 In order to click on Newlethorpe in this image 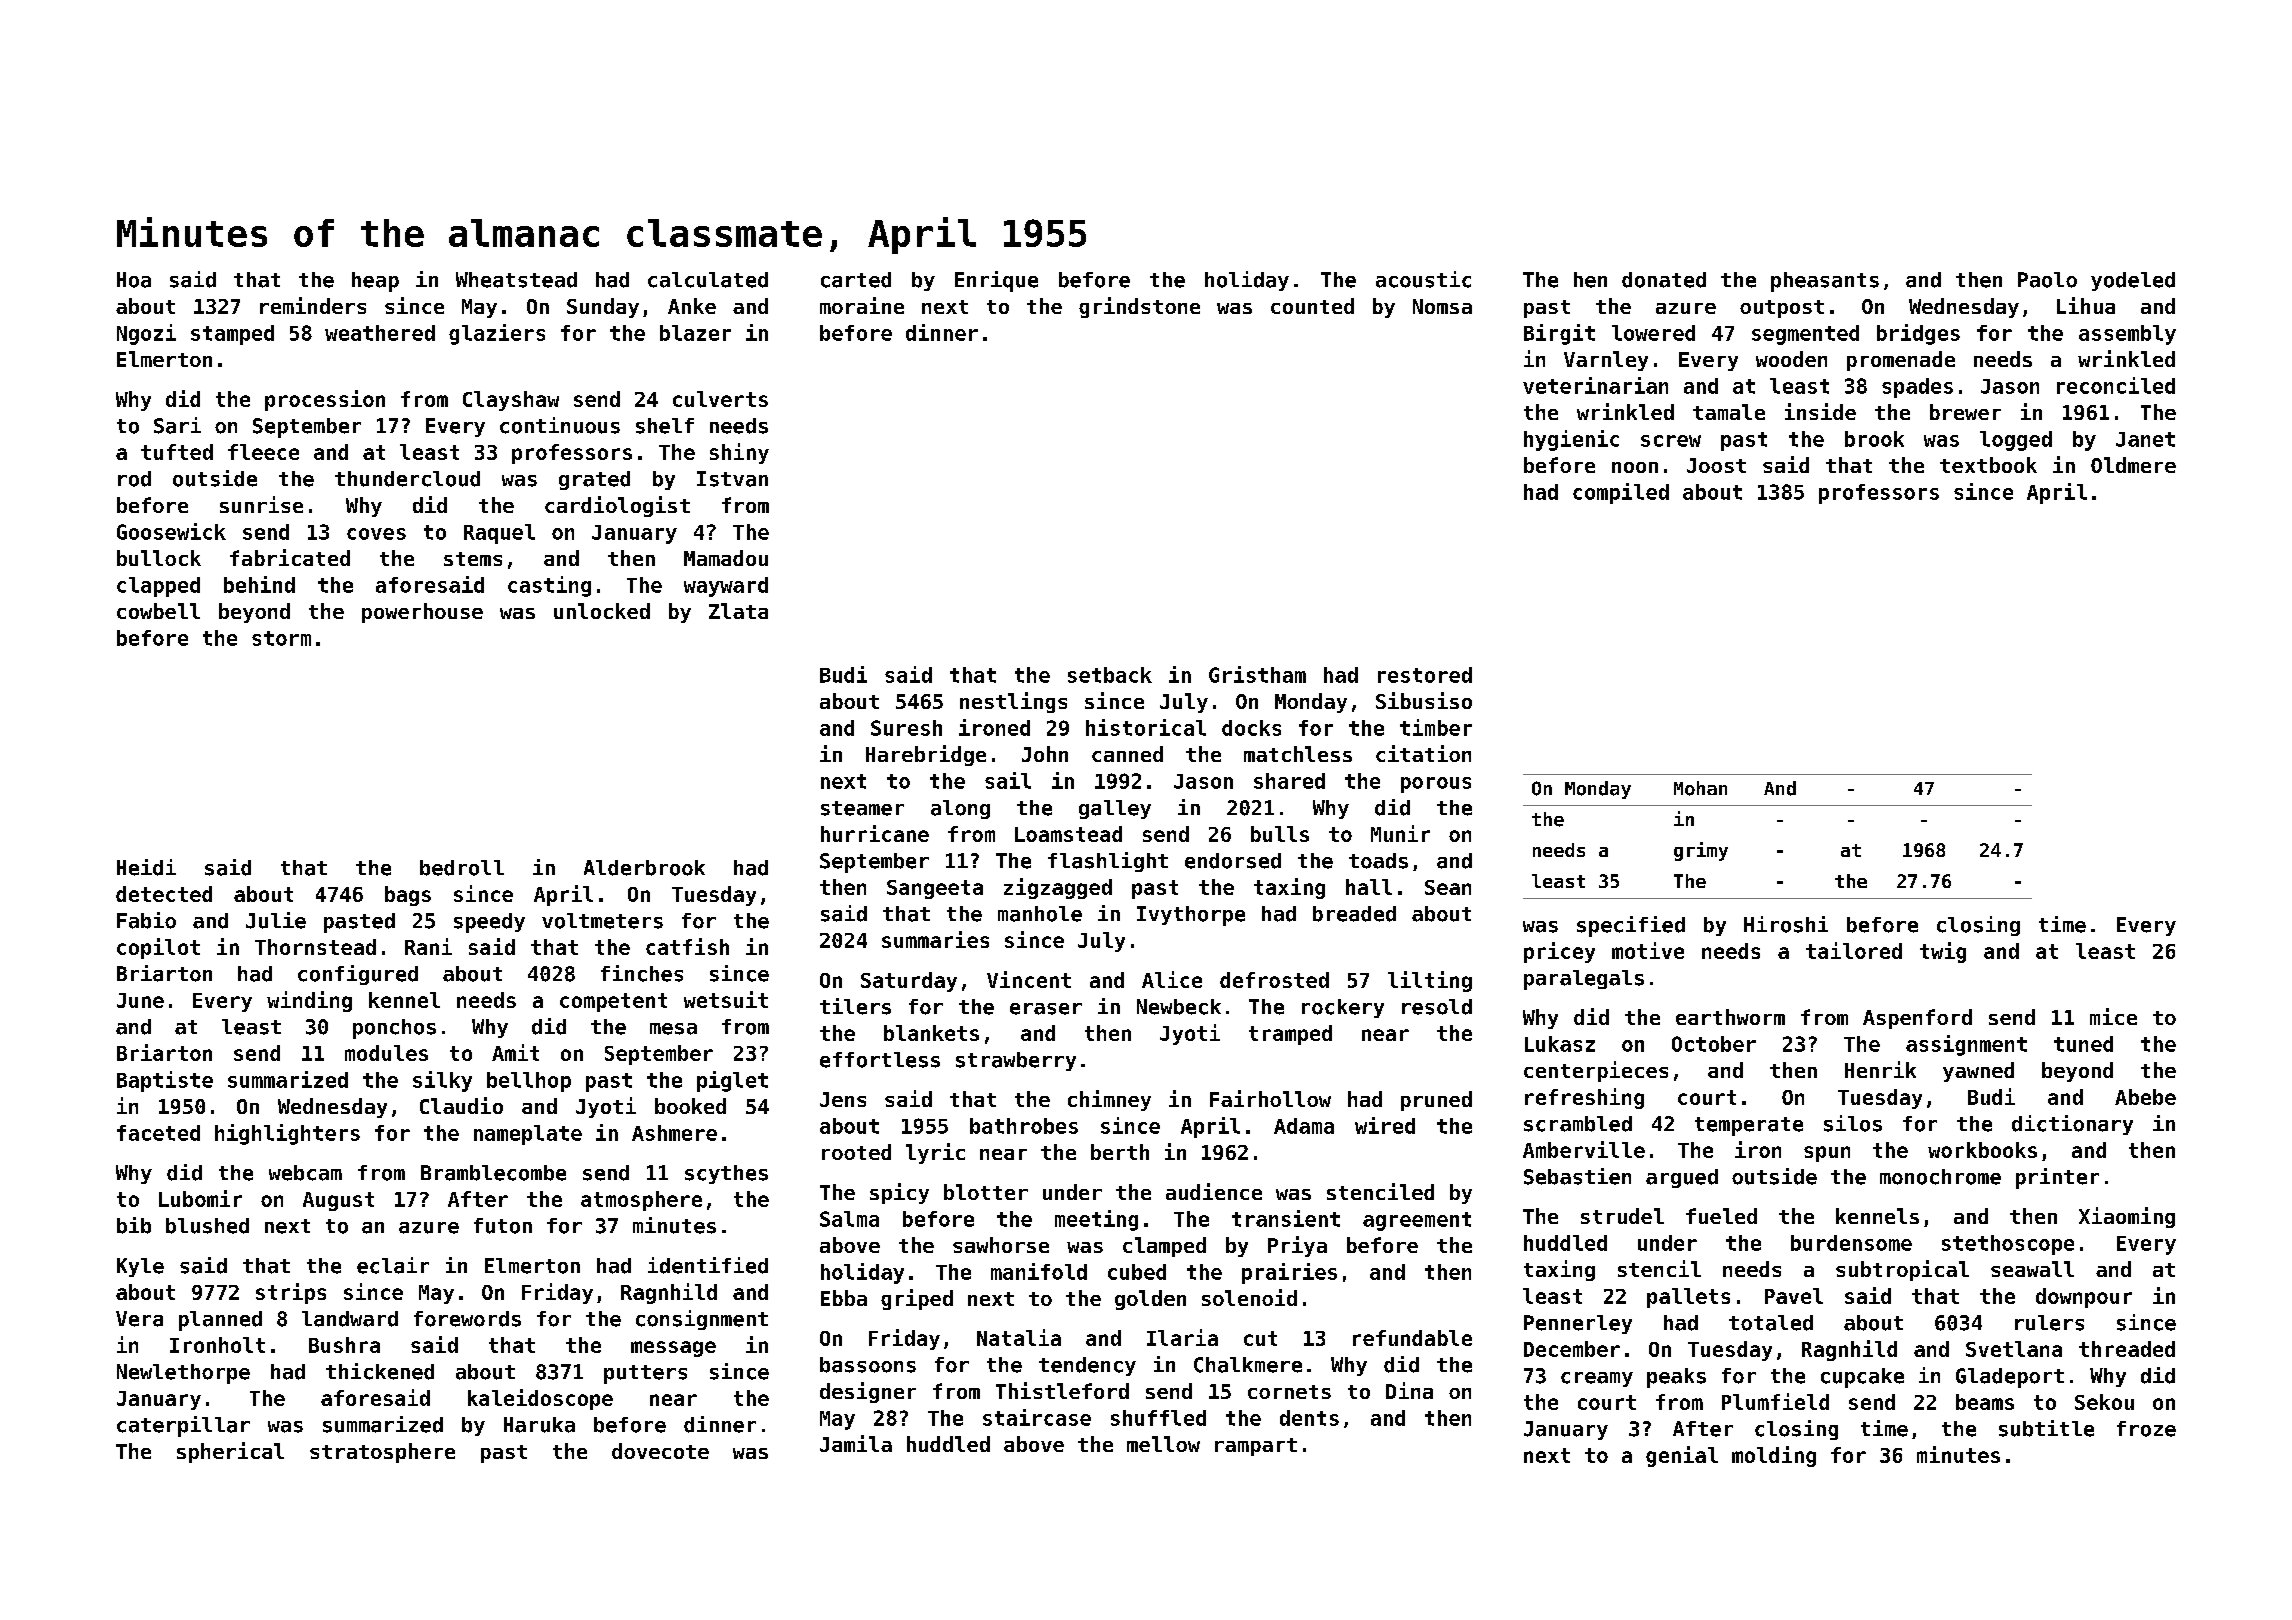, I will do `click(183, 1374)`.
